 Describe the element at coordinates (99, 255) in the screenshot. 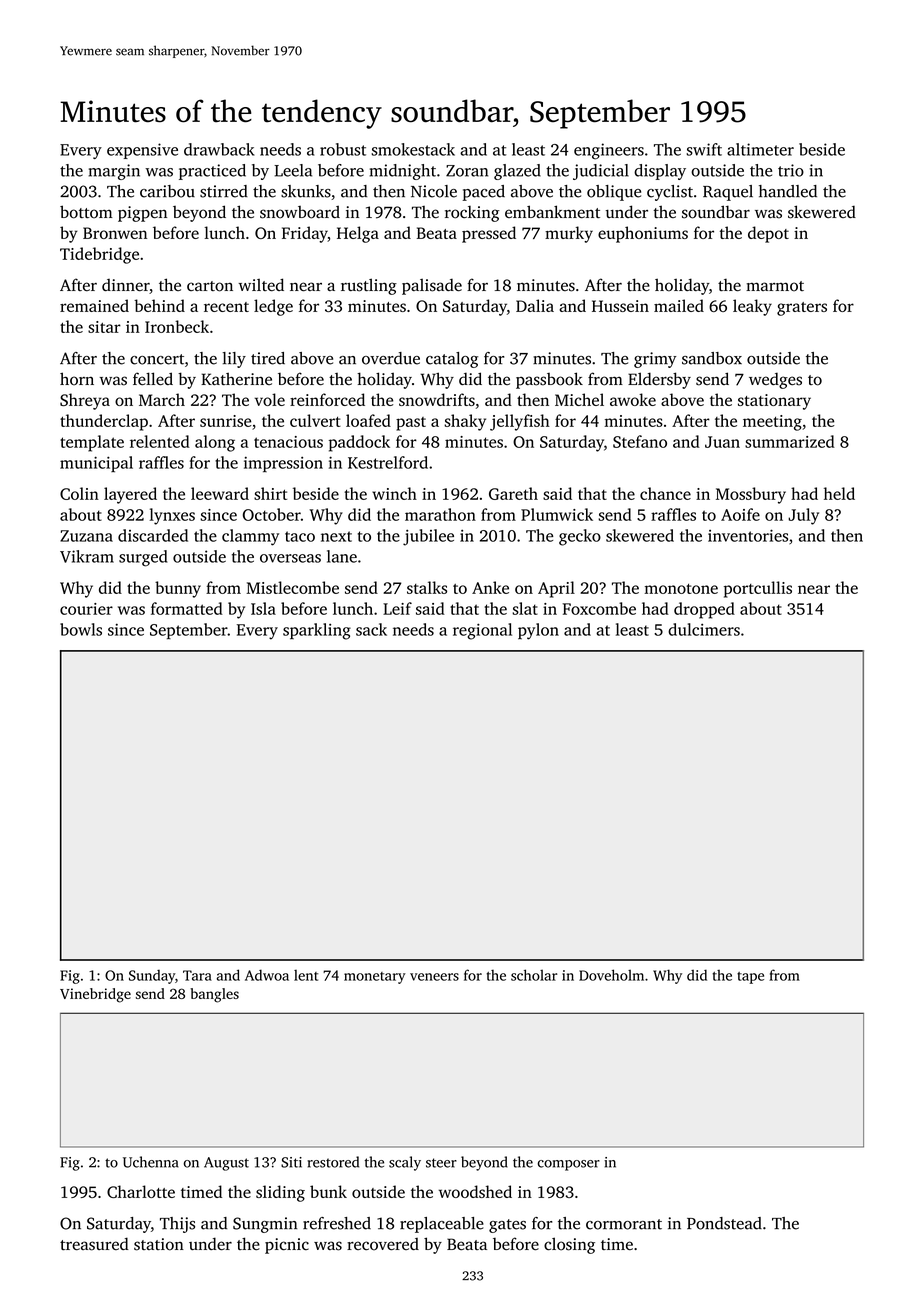

I see `Tidebridge` at that location.
